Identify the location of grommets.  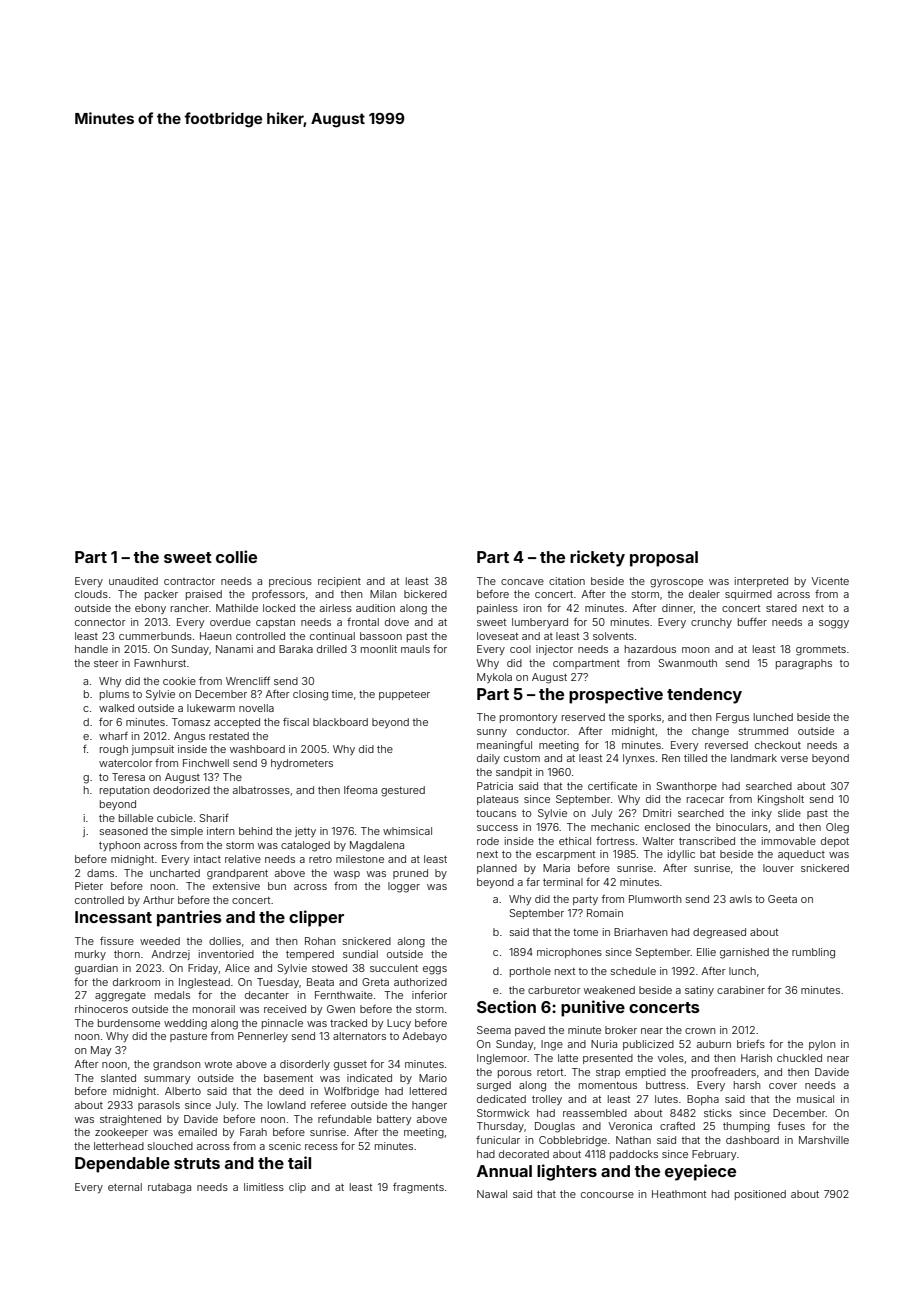
(821, 651).
